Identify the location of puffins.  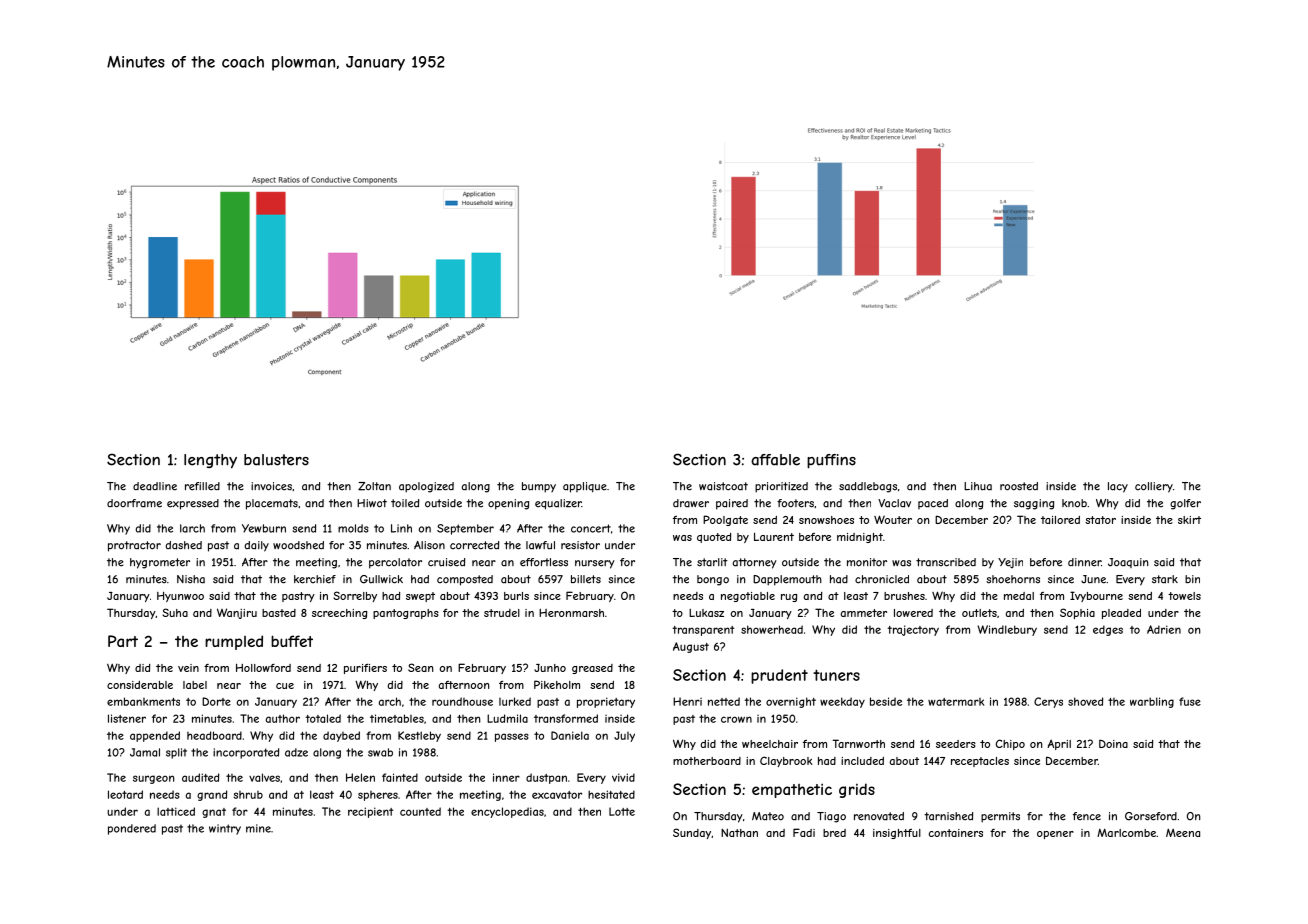
(831, 461).
